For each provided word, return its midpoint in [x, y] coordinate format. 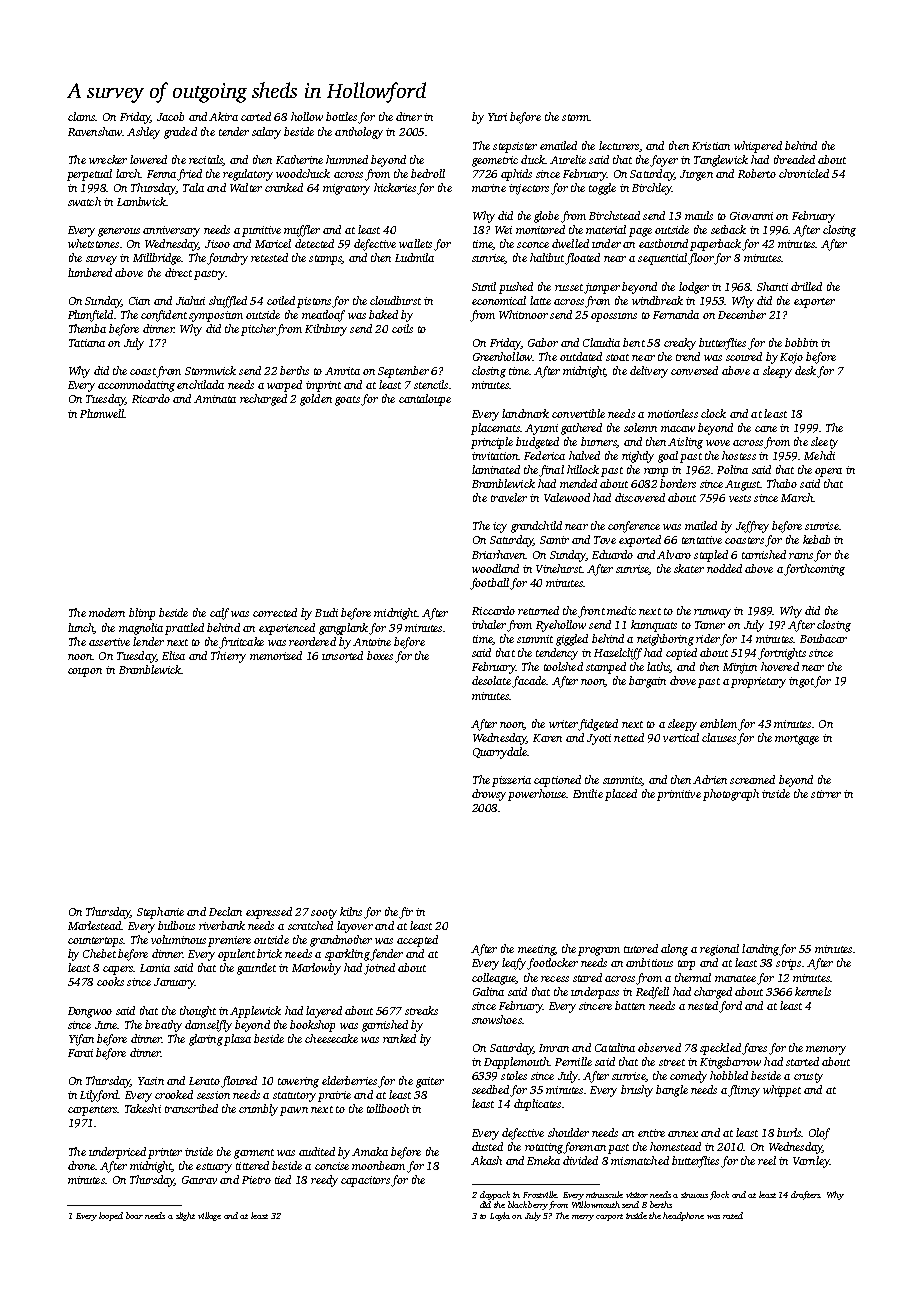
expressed [269, 913]
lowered [148, 159]
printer [165, 1153]
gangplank [343, 629]
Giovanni [751, 216]
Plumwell [102, 413]
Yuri [497, 117]
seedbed [490, 1089]
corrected [275, 612]
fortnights [782, 654]
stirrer [826, 794]
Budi [326, 612]
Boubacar [823, 638]
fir [406, 913]
